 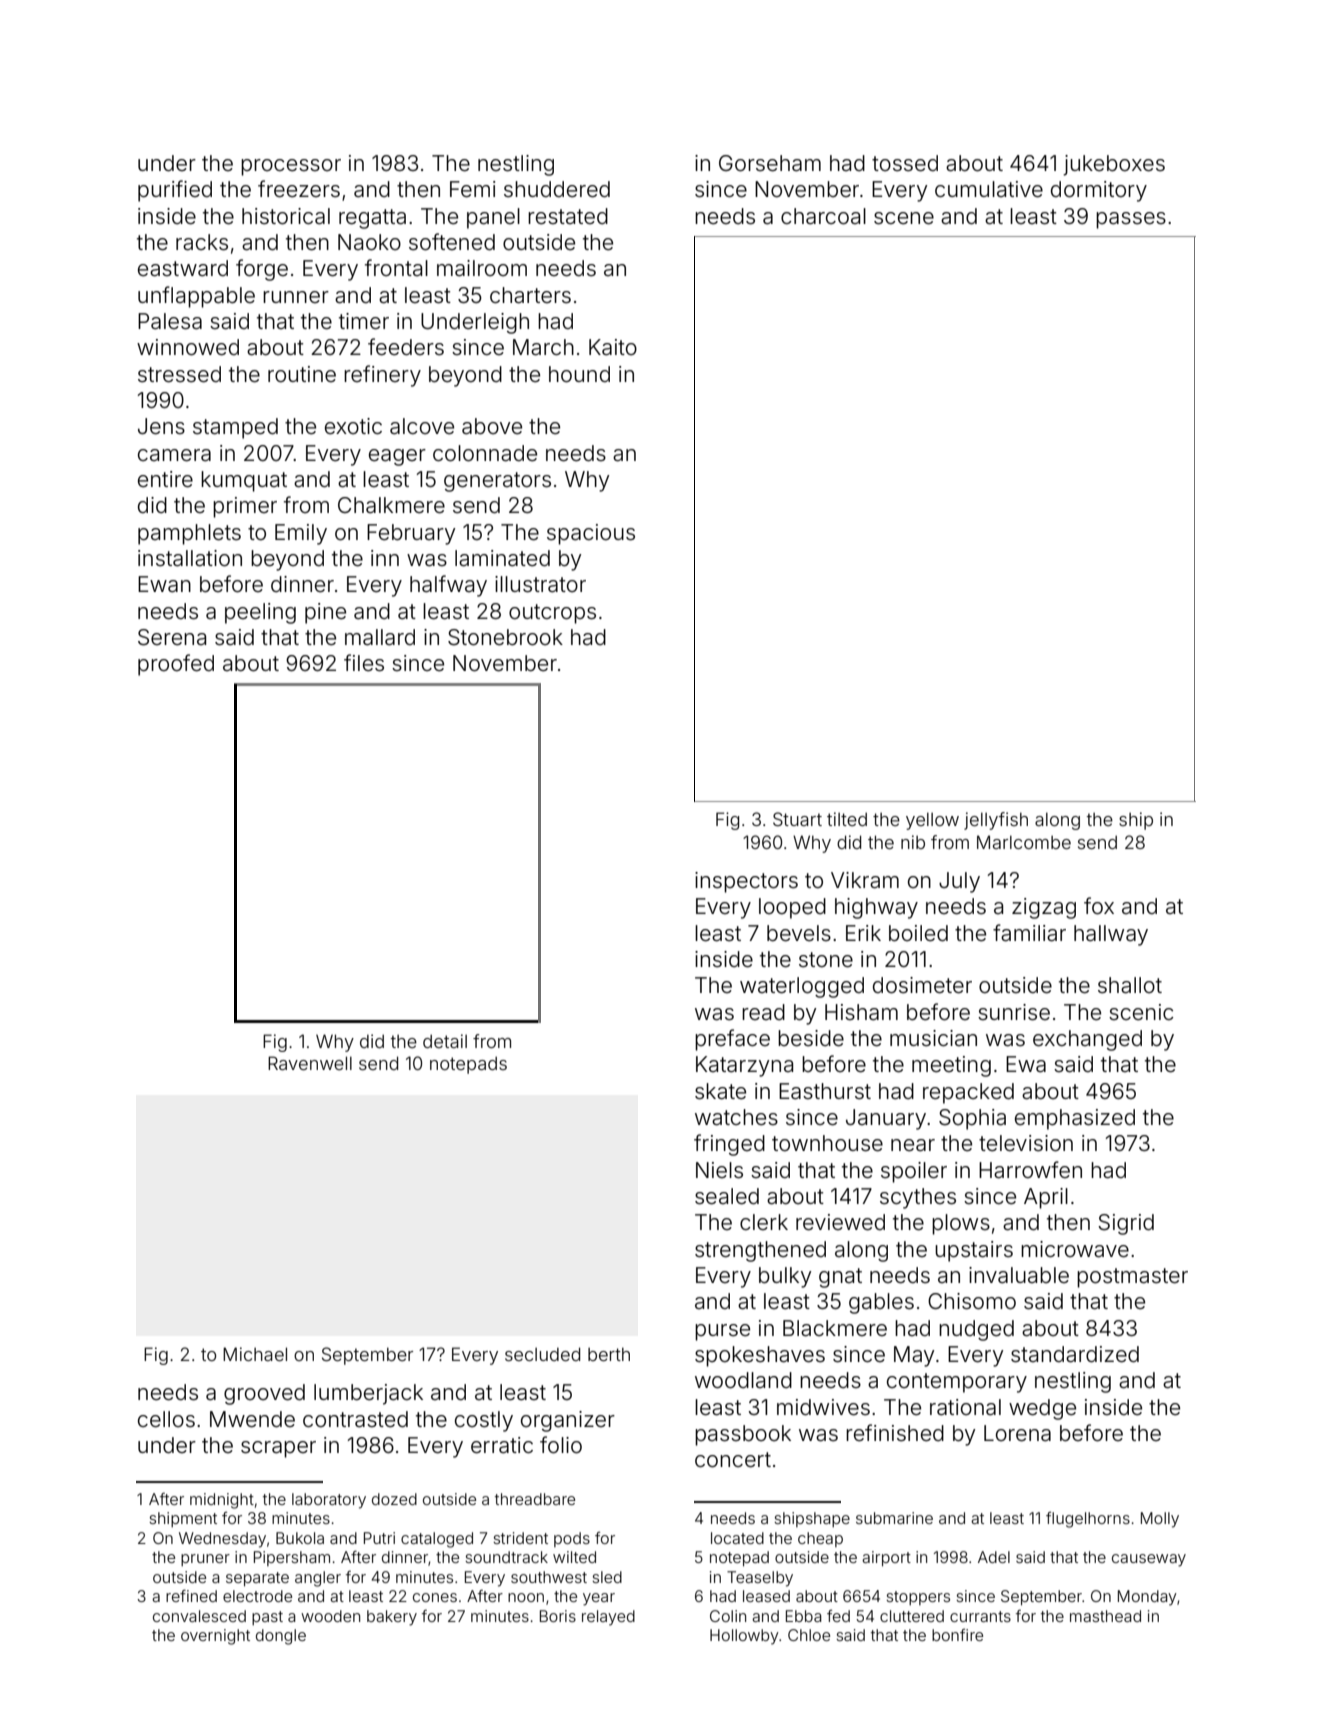 What do you see at coordinates (166, 1419) in the document?
I see `cellos` at bounding box center [166, 1419].
